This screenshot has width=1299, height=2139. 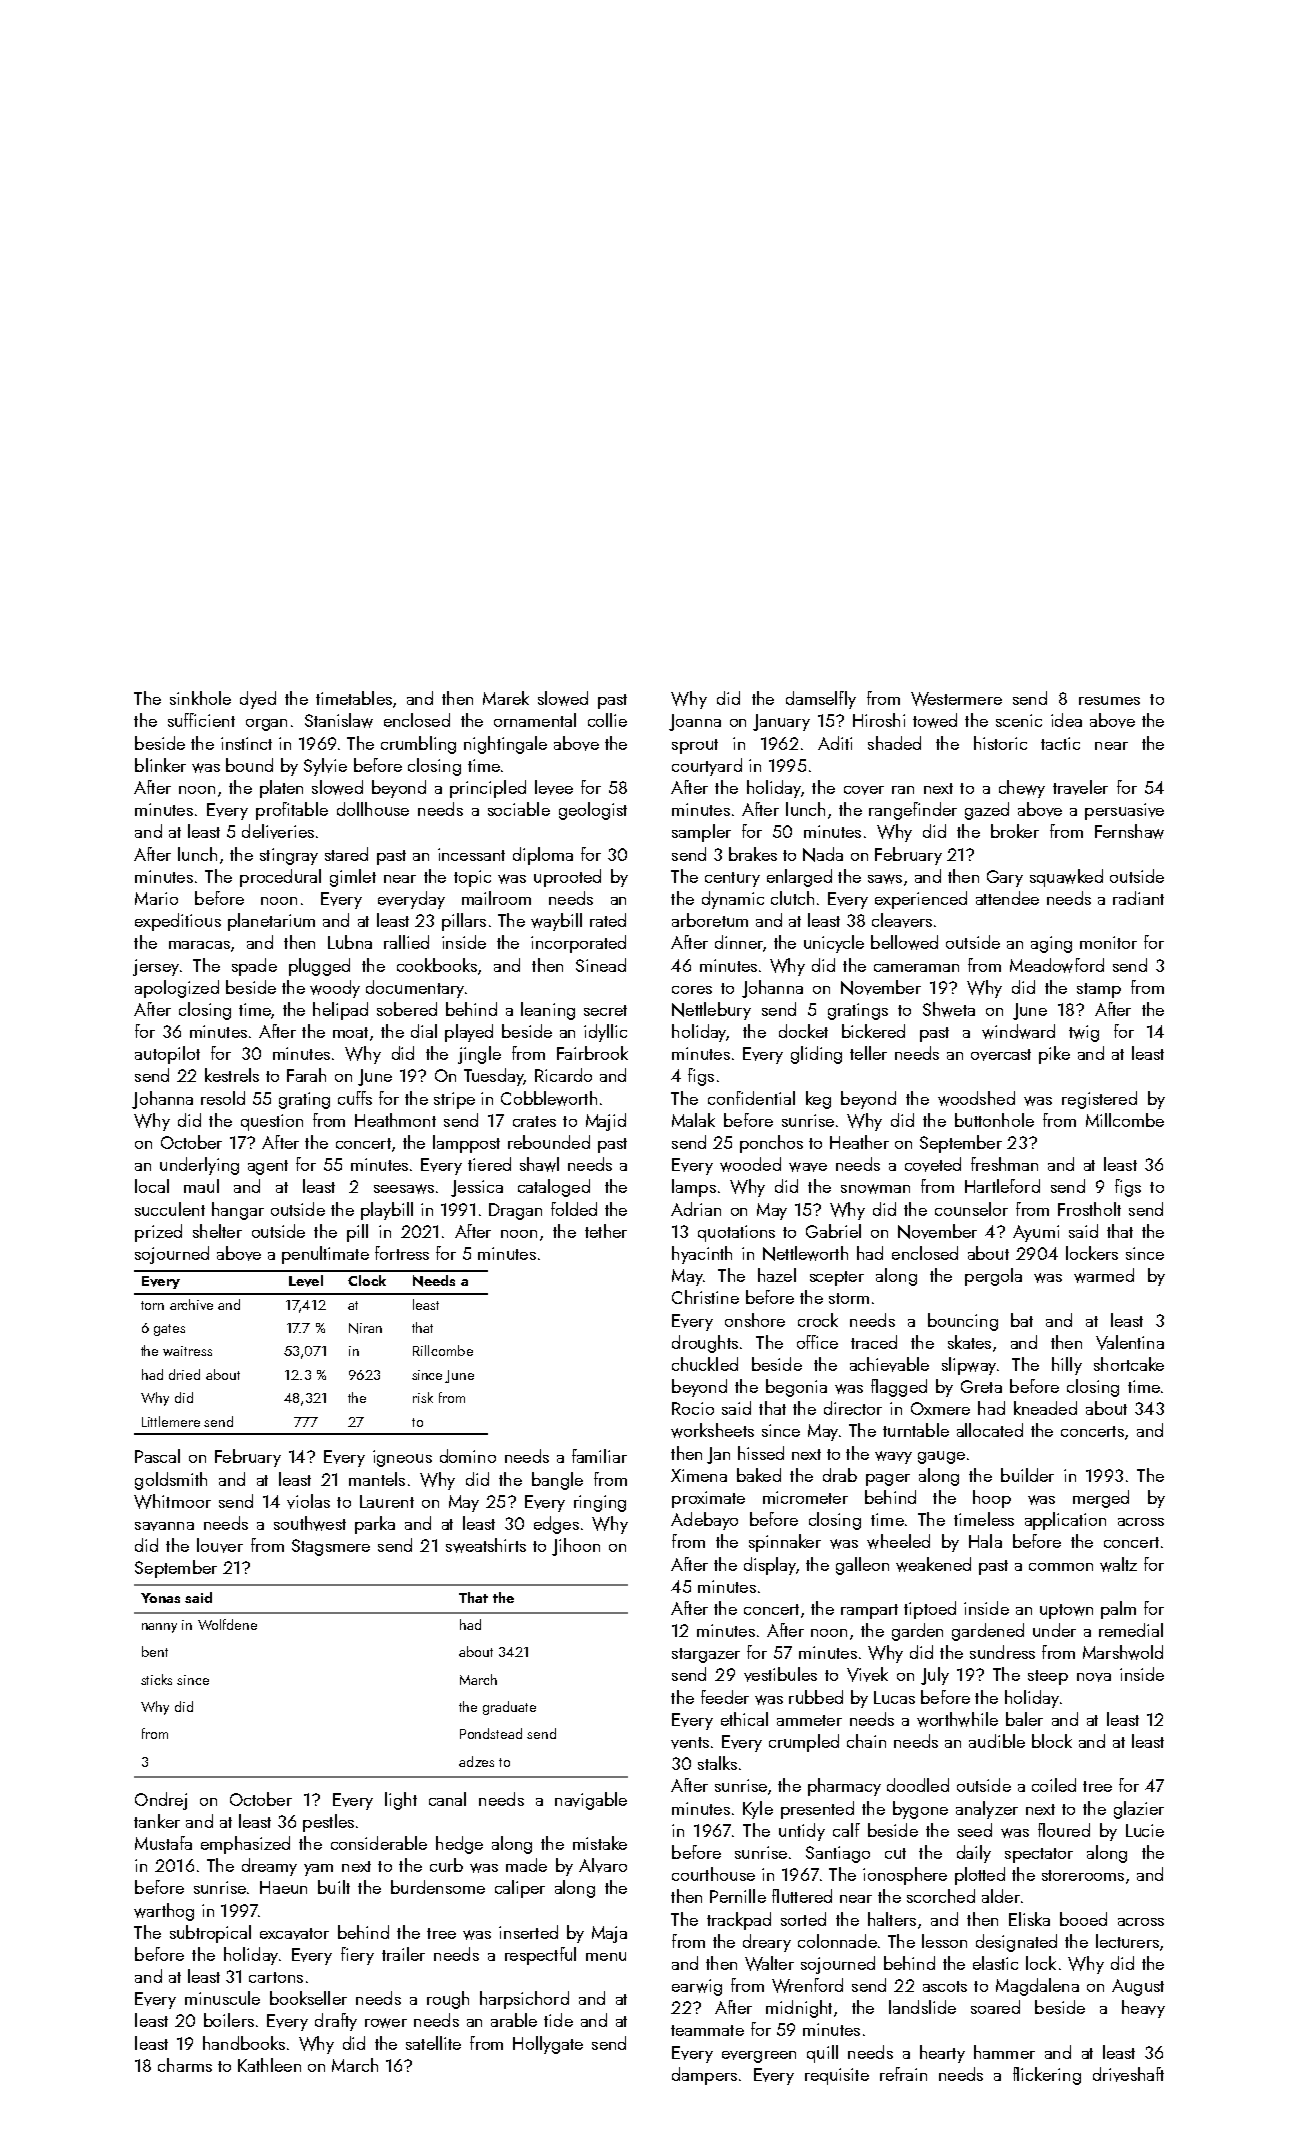 I want to click on Wolfdene, so click(x=227, y=1624).
